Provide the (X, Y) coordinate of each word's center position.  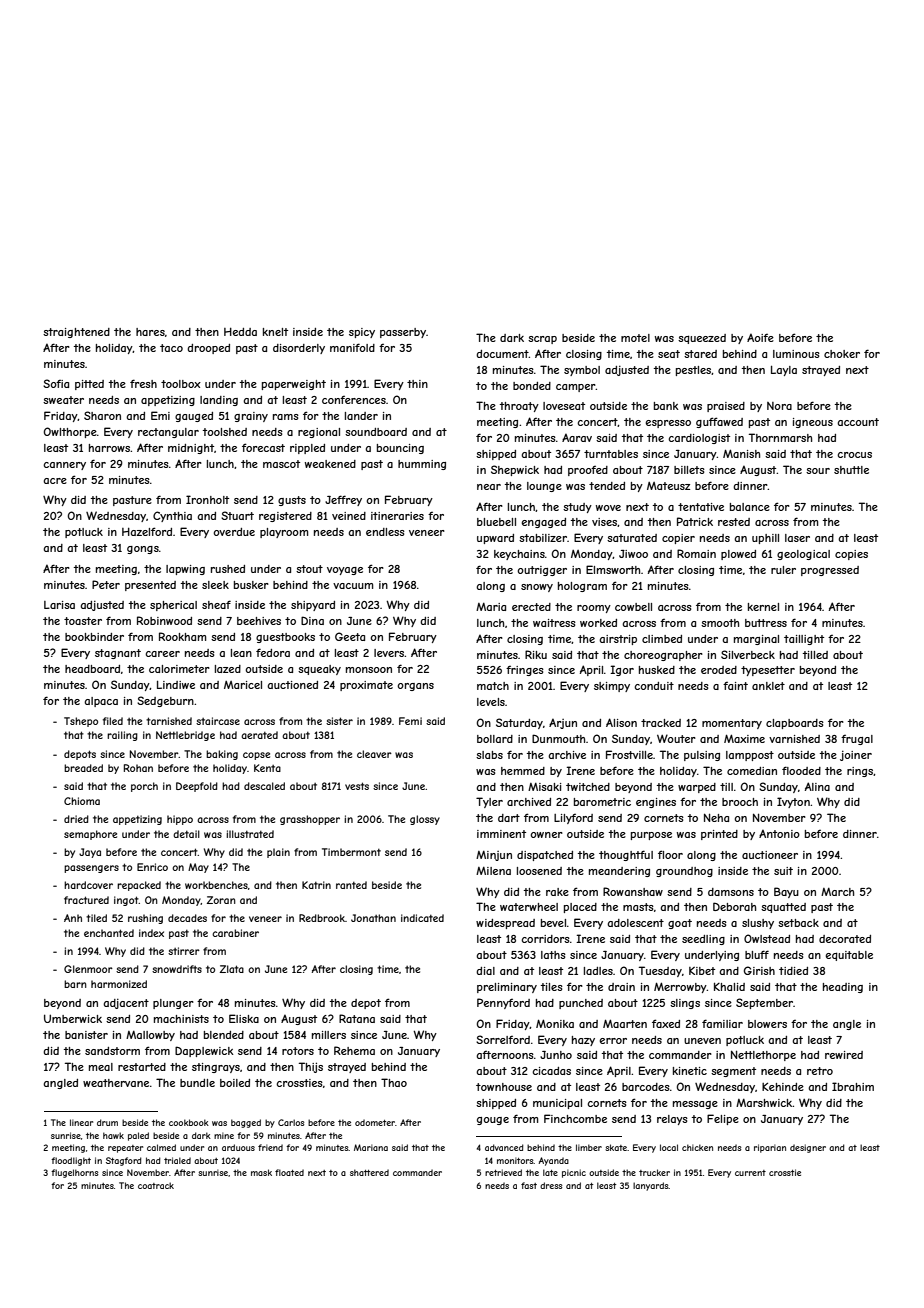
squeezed (702, 339)
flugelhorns (75, 1173)
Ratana (357, 1018)
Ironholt (207, 499)
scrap (542, 340)
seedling (703, 940)
